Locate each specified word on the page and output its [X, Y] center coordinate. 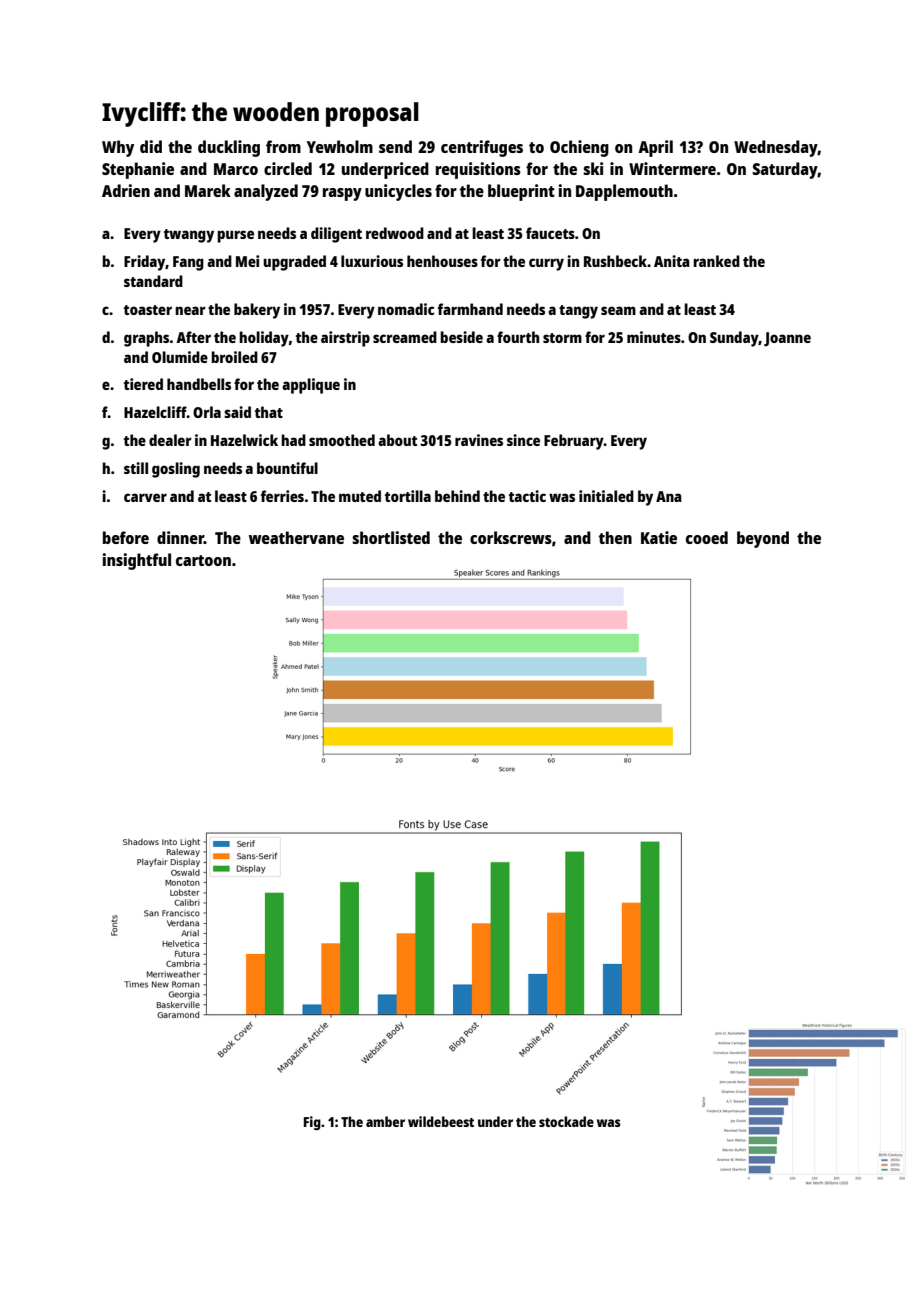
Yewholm [340, 146]
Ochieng [579, 148]
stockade [566, 1121]
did [151, 146]
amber [385, 1121]
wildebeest [441, 1121]
